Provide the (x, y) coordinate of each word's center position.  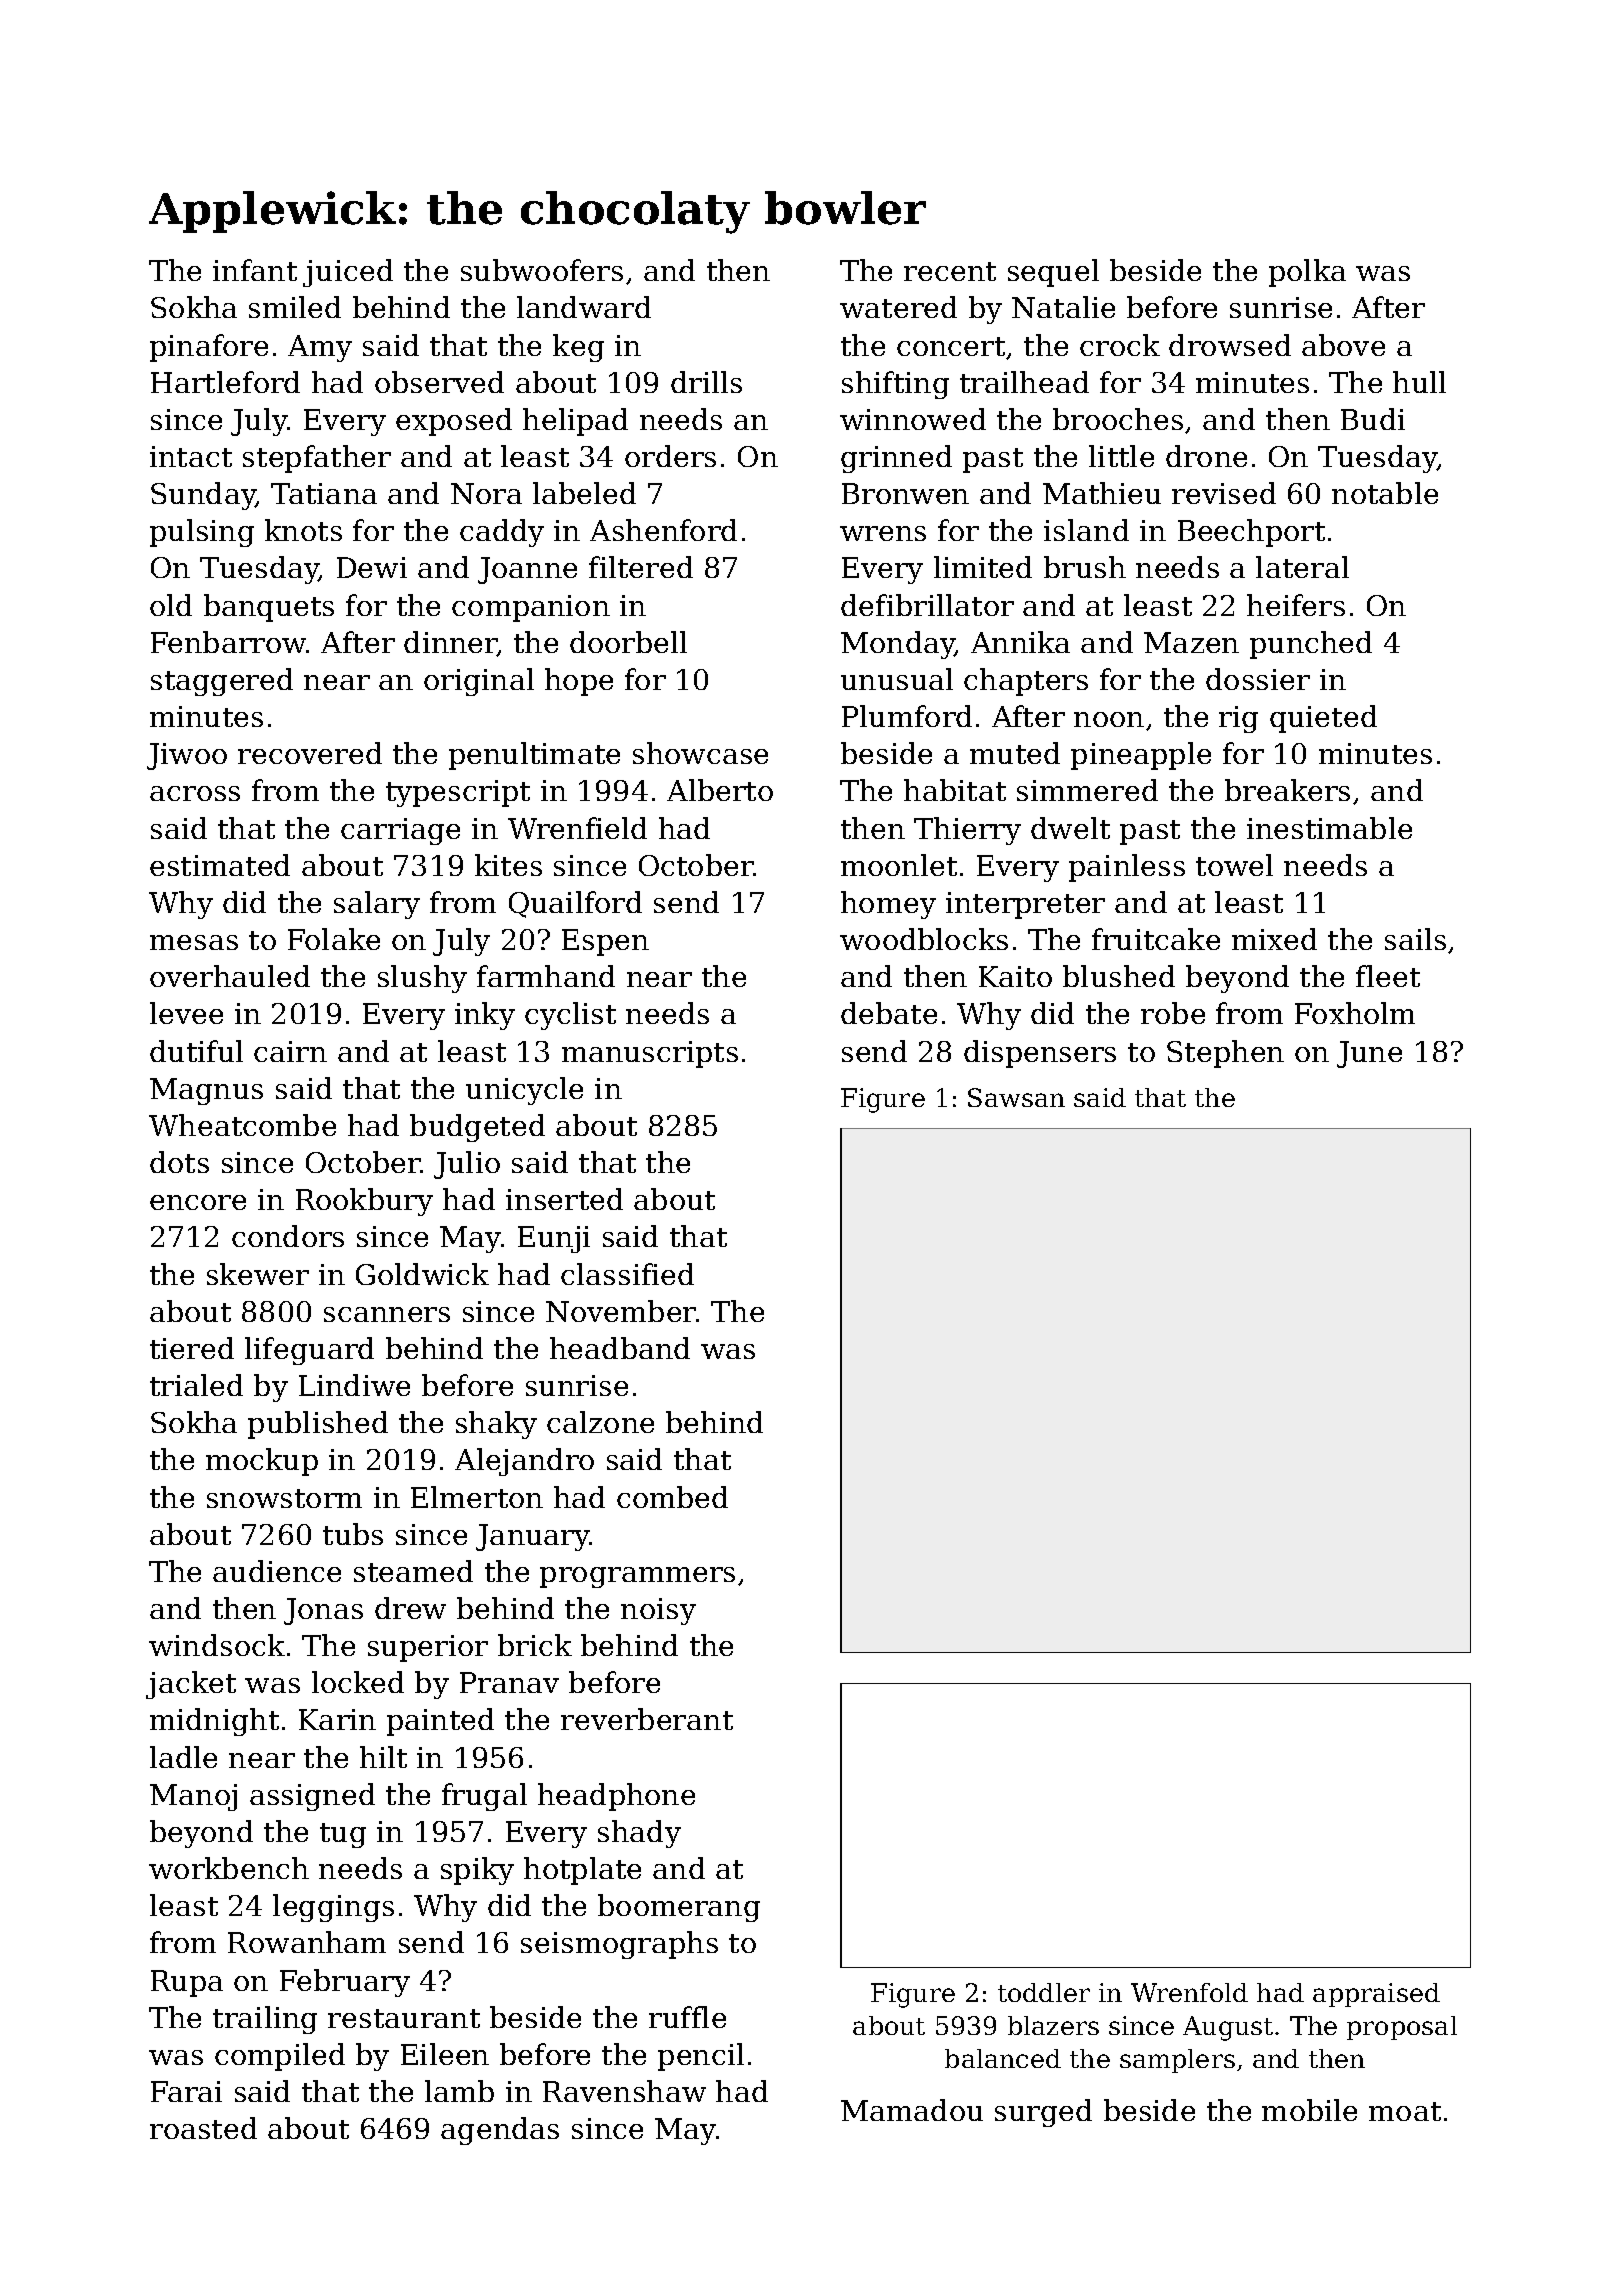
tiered (192, 1348)
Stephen (1225, 1054)
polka (1307, 273)
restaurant (404, 2018)
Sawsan (1016, 1097)
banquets (269, 608)
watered (898, 307)
